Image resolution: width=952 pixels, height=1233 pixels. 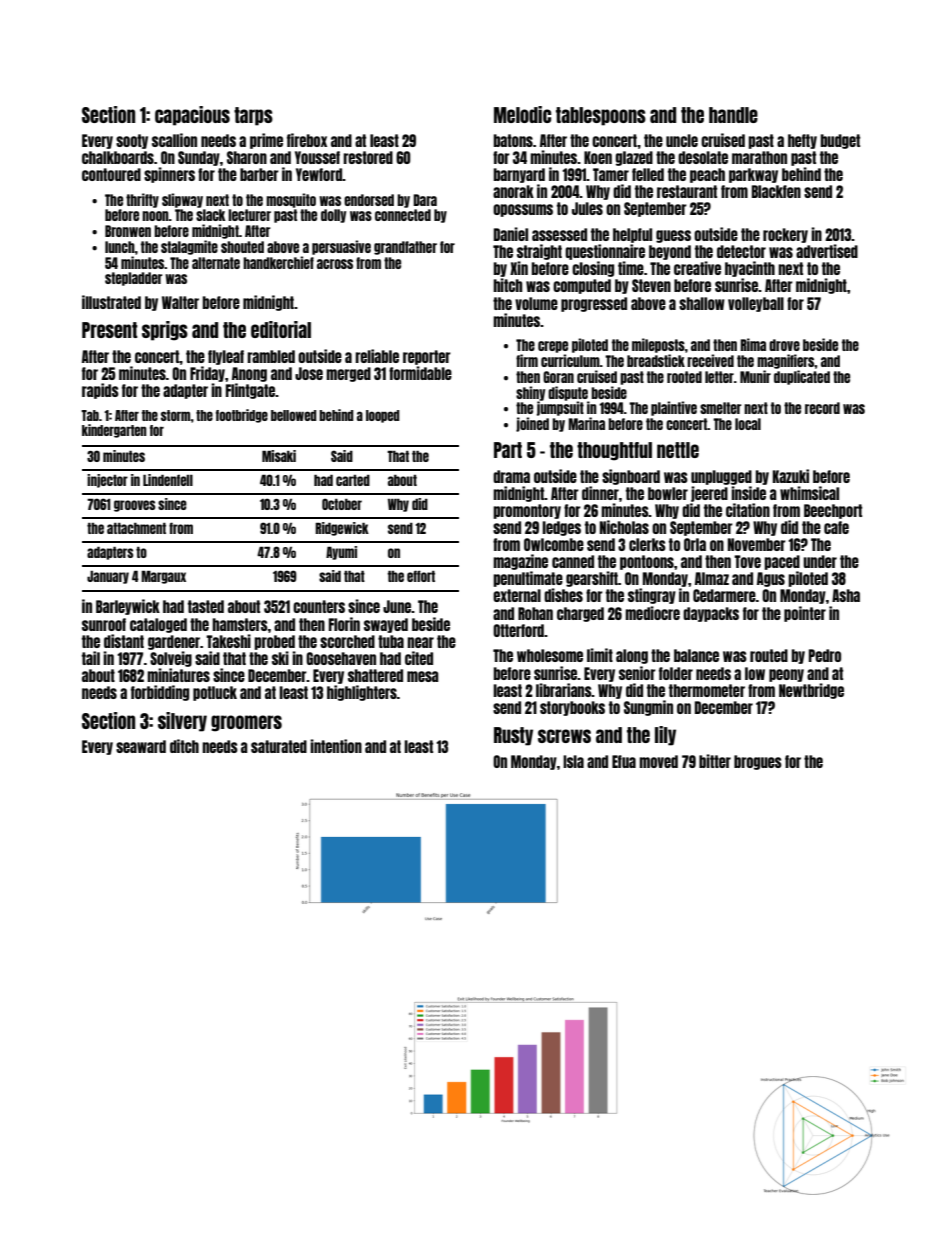 What do you see at coordinates (128, 231) in the screenshot?
I see `Bronwen` at bounding box center [128, 231].
